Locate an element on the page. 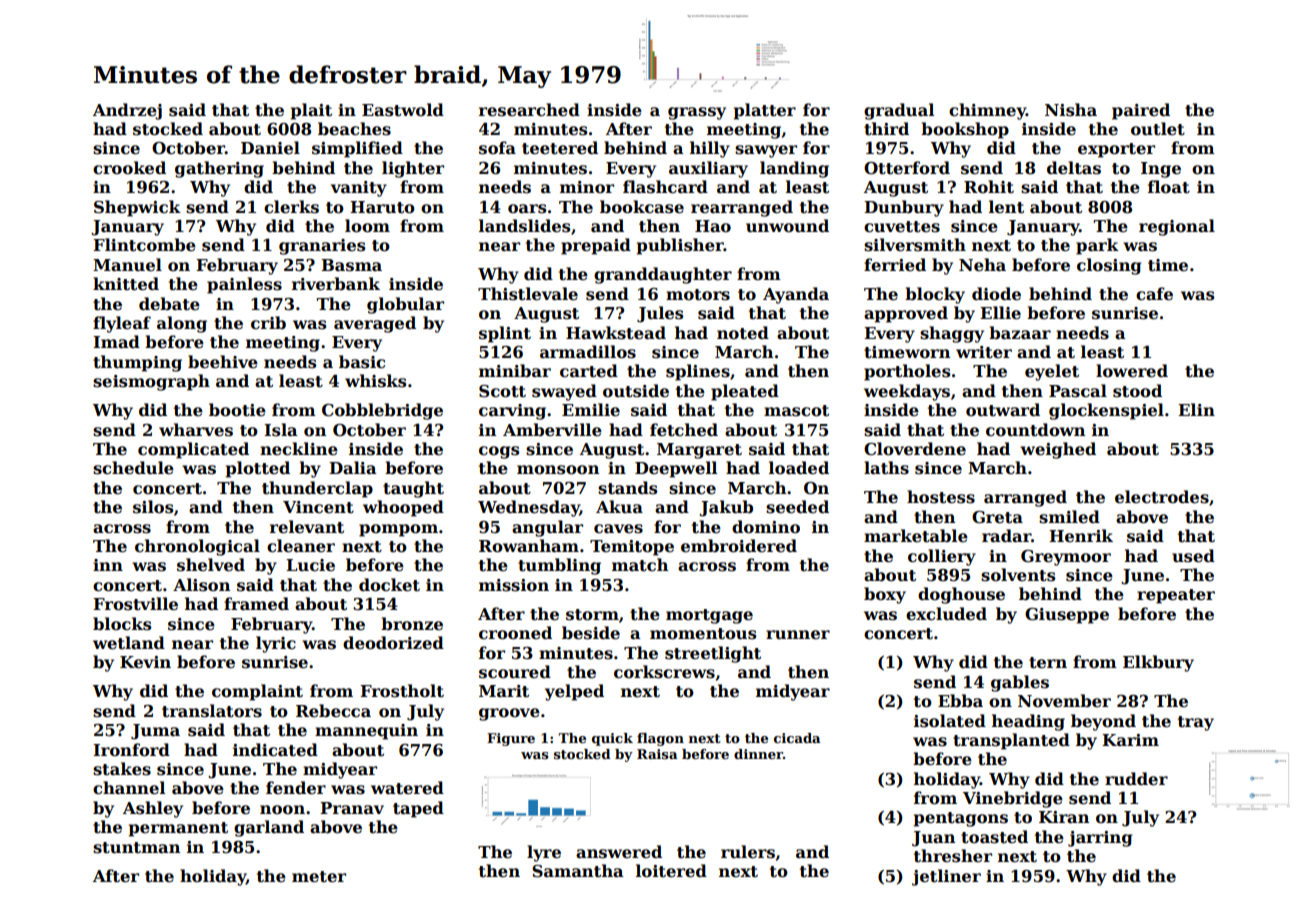 The width and height of the document is (1308, 924). Inge is located at coordinates (1161, 170).
